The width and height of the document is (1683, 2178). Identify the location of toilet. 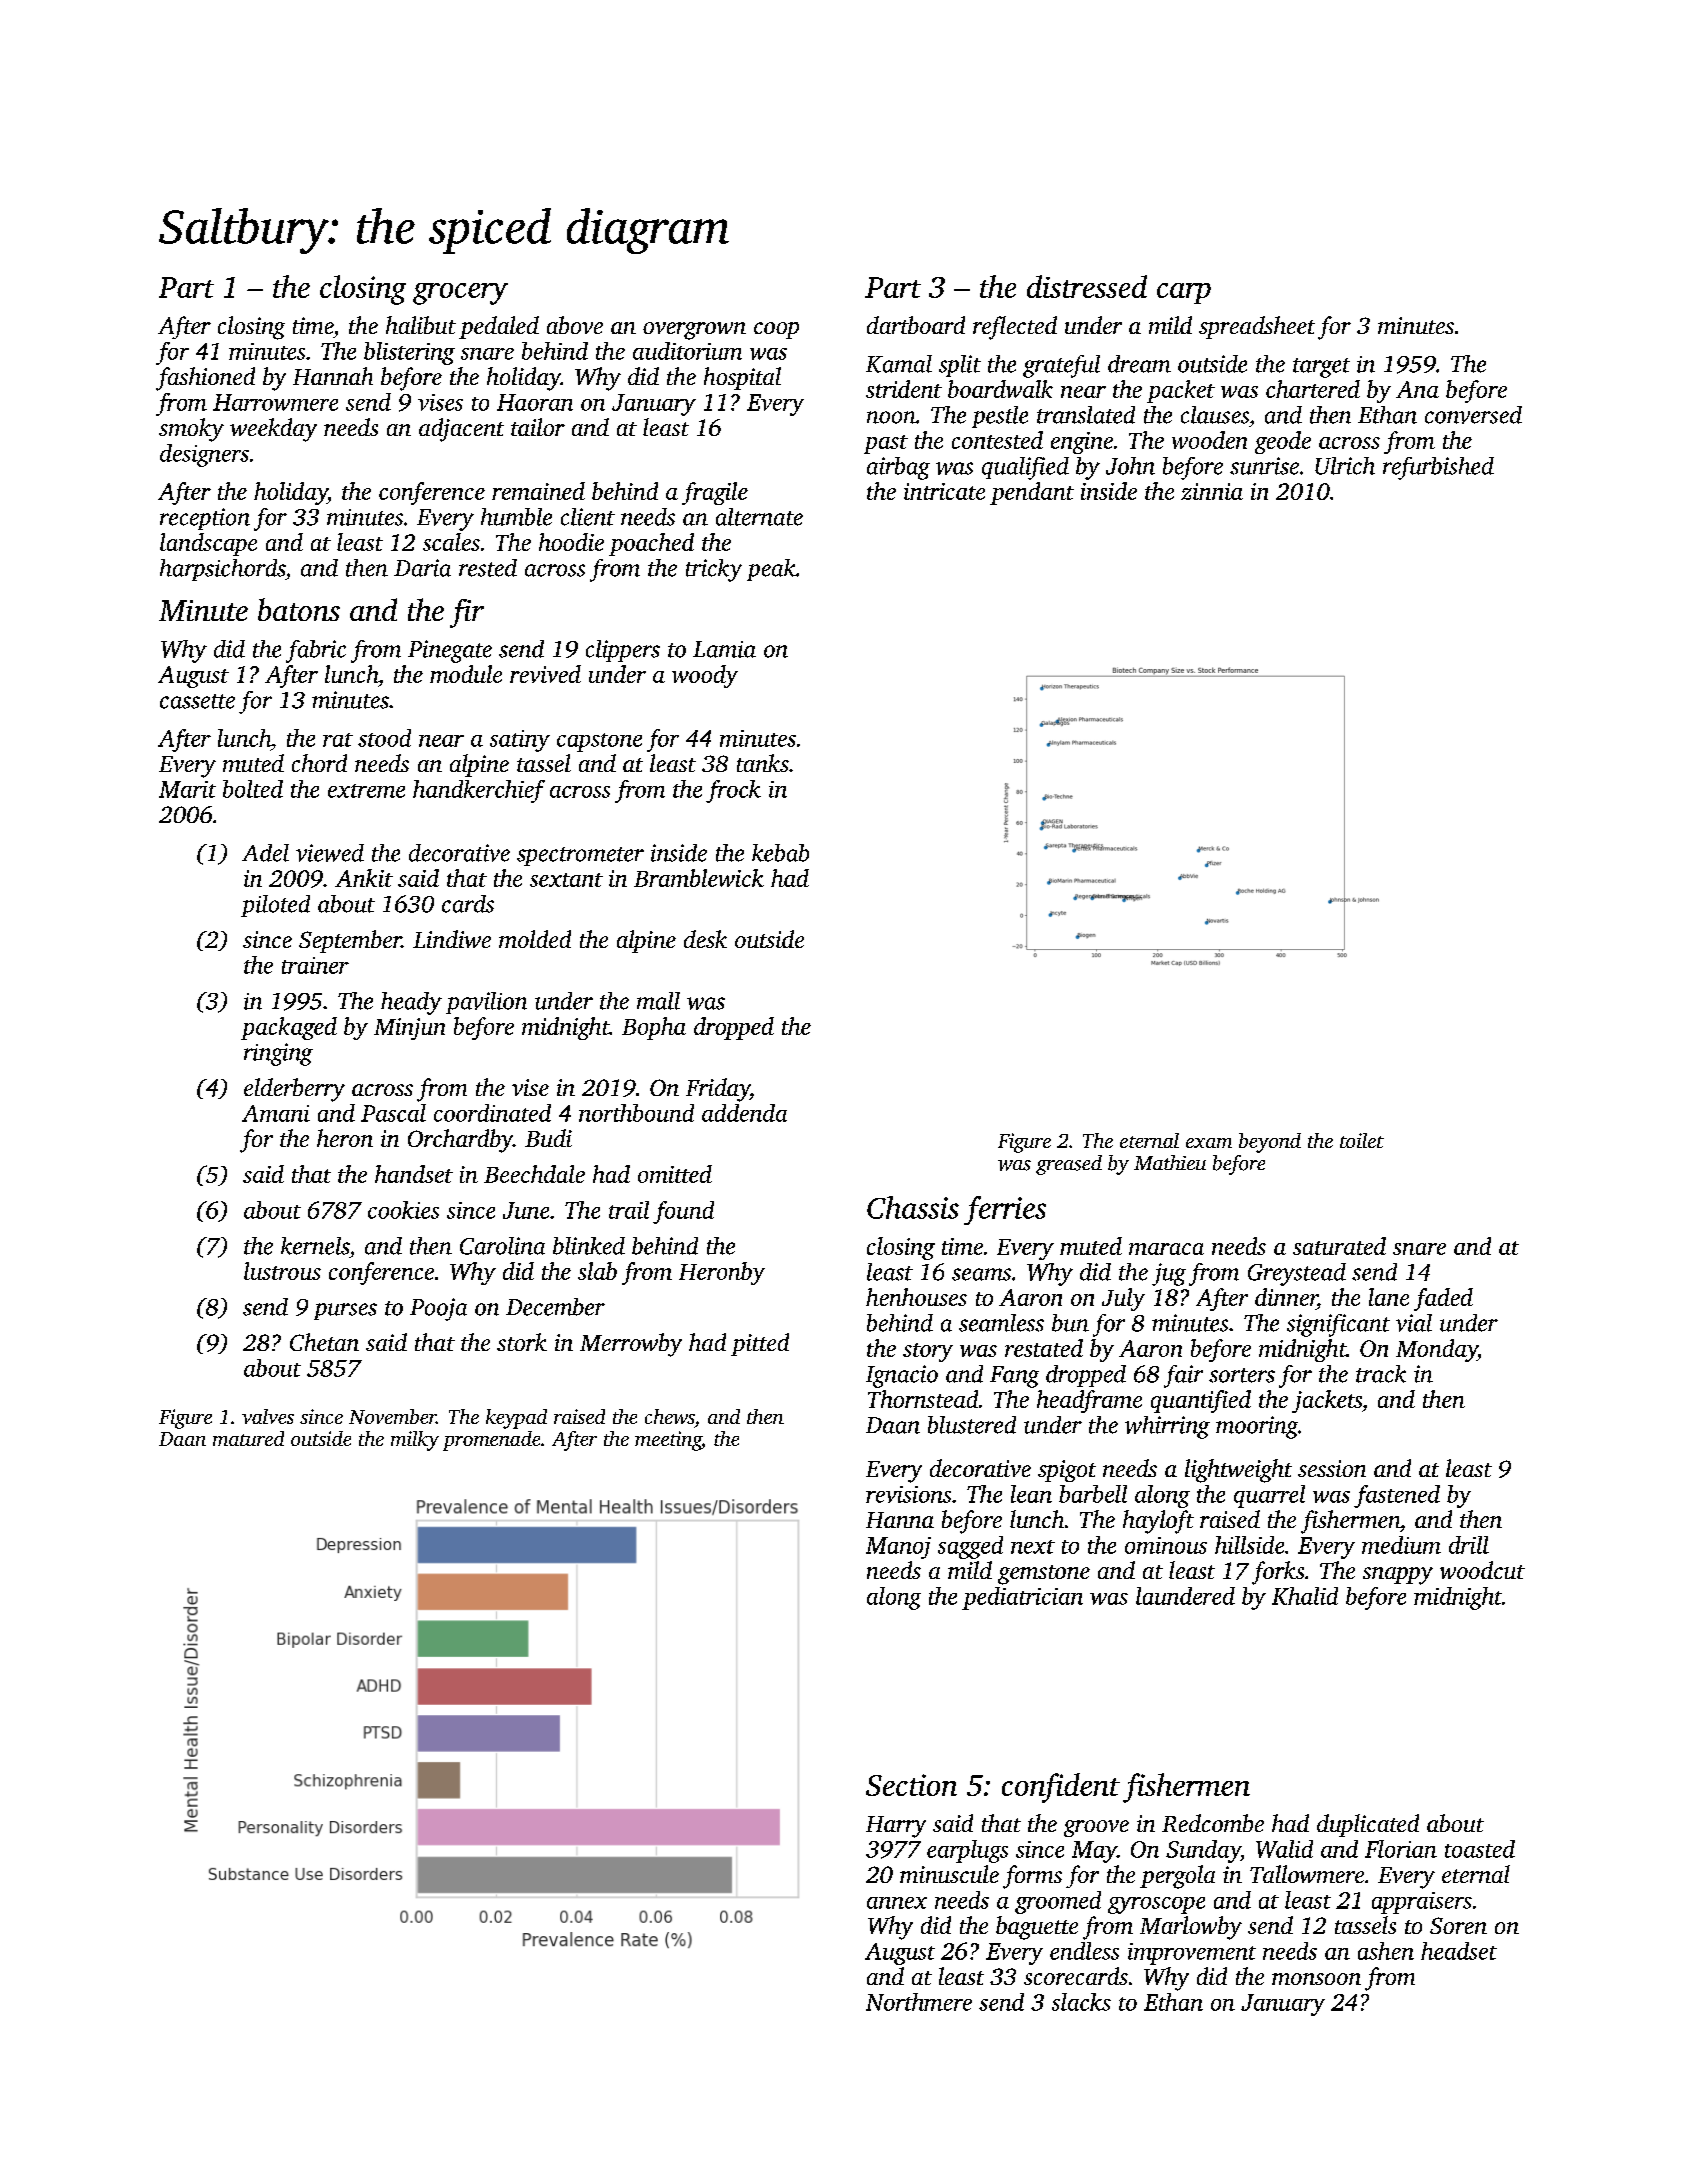
(1362, 1140).
